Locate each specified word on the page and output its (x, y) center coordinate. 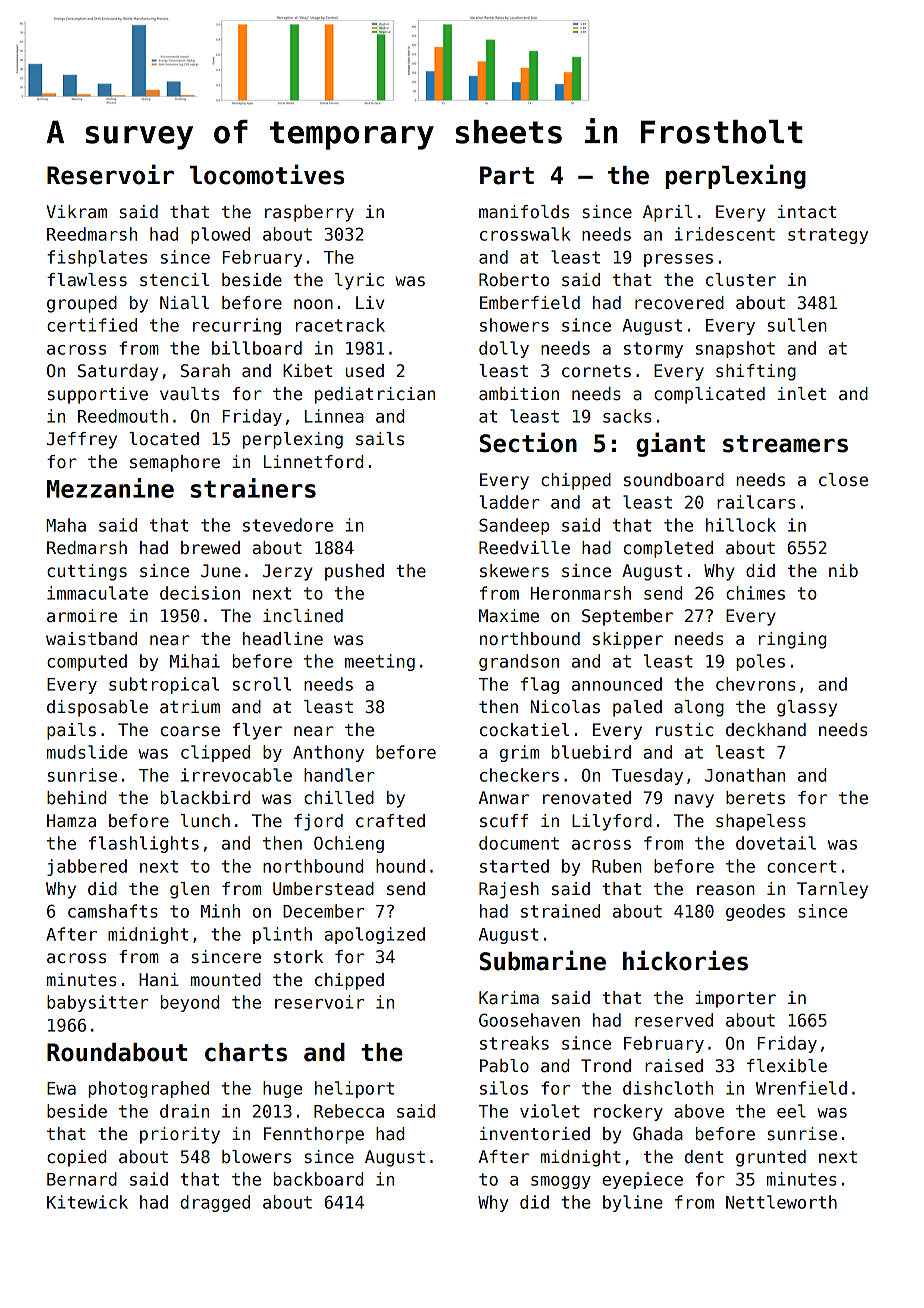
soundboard (674, 480)
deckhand (766, 730)
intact (807, 212)
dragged (215, 1203)
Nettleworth (781, 1202)
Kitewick (87, 1202)
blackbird (205, 798)
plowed (220, 235)
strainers (253, 488)
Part (507, 175)
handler (339, 775)
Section (528, 442)
